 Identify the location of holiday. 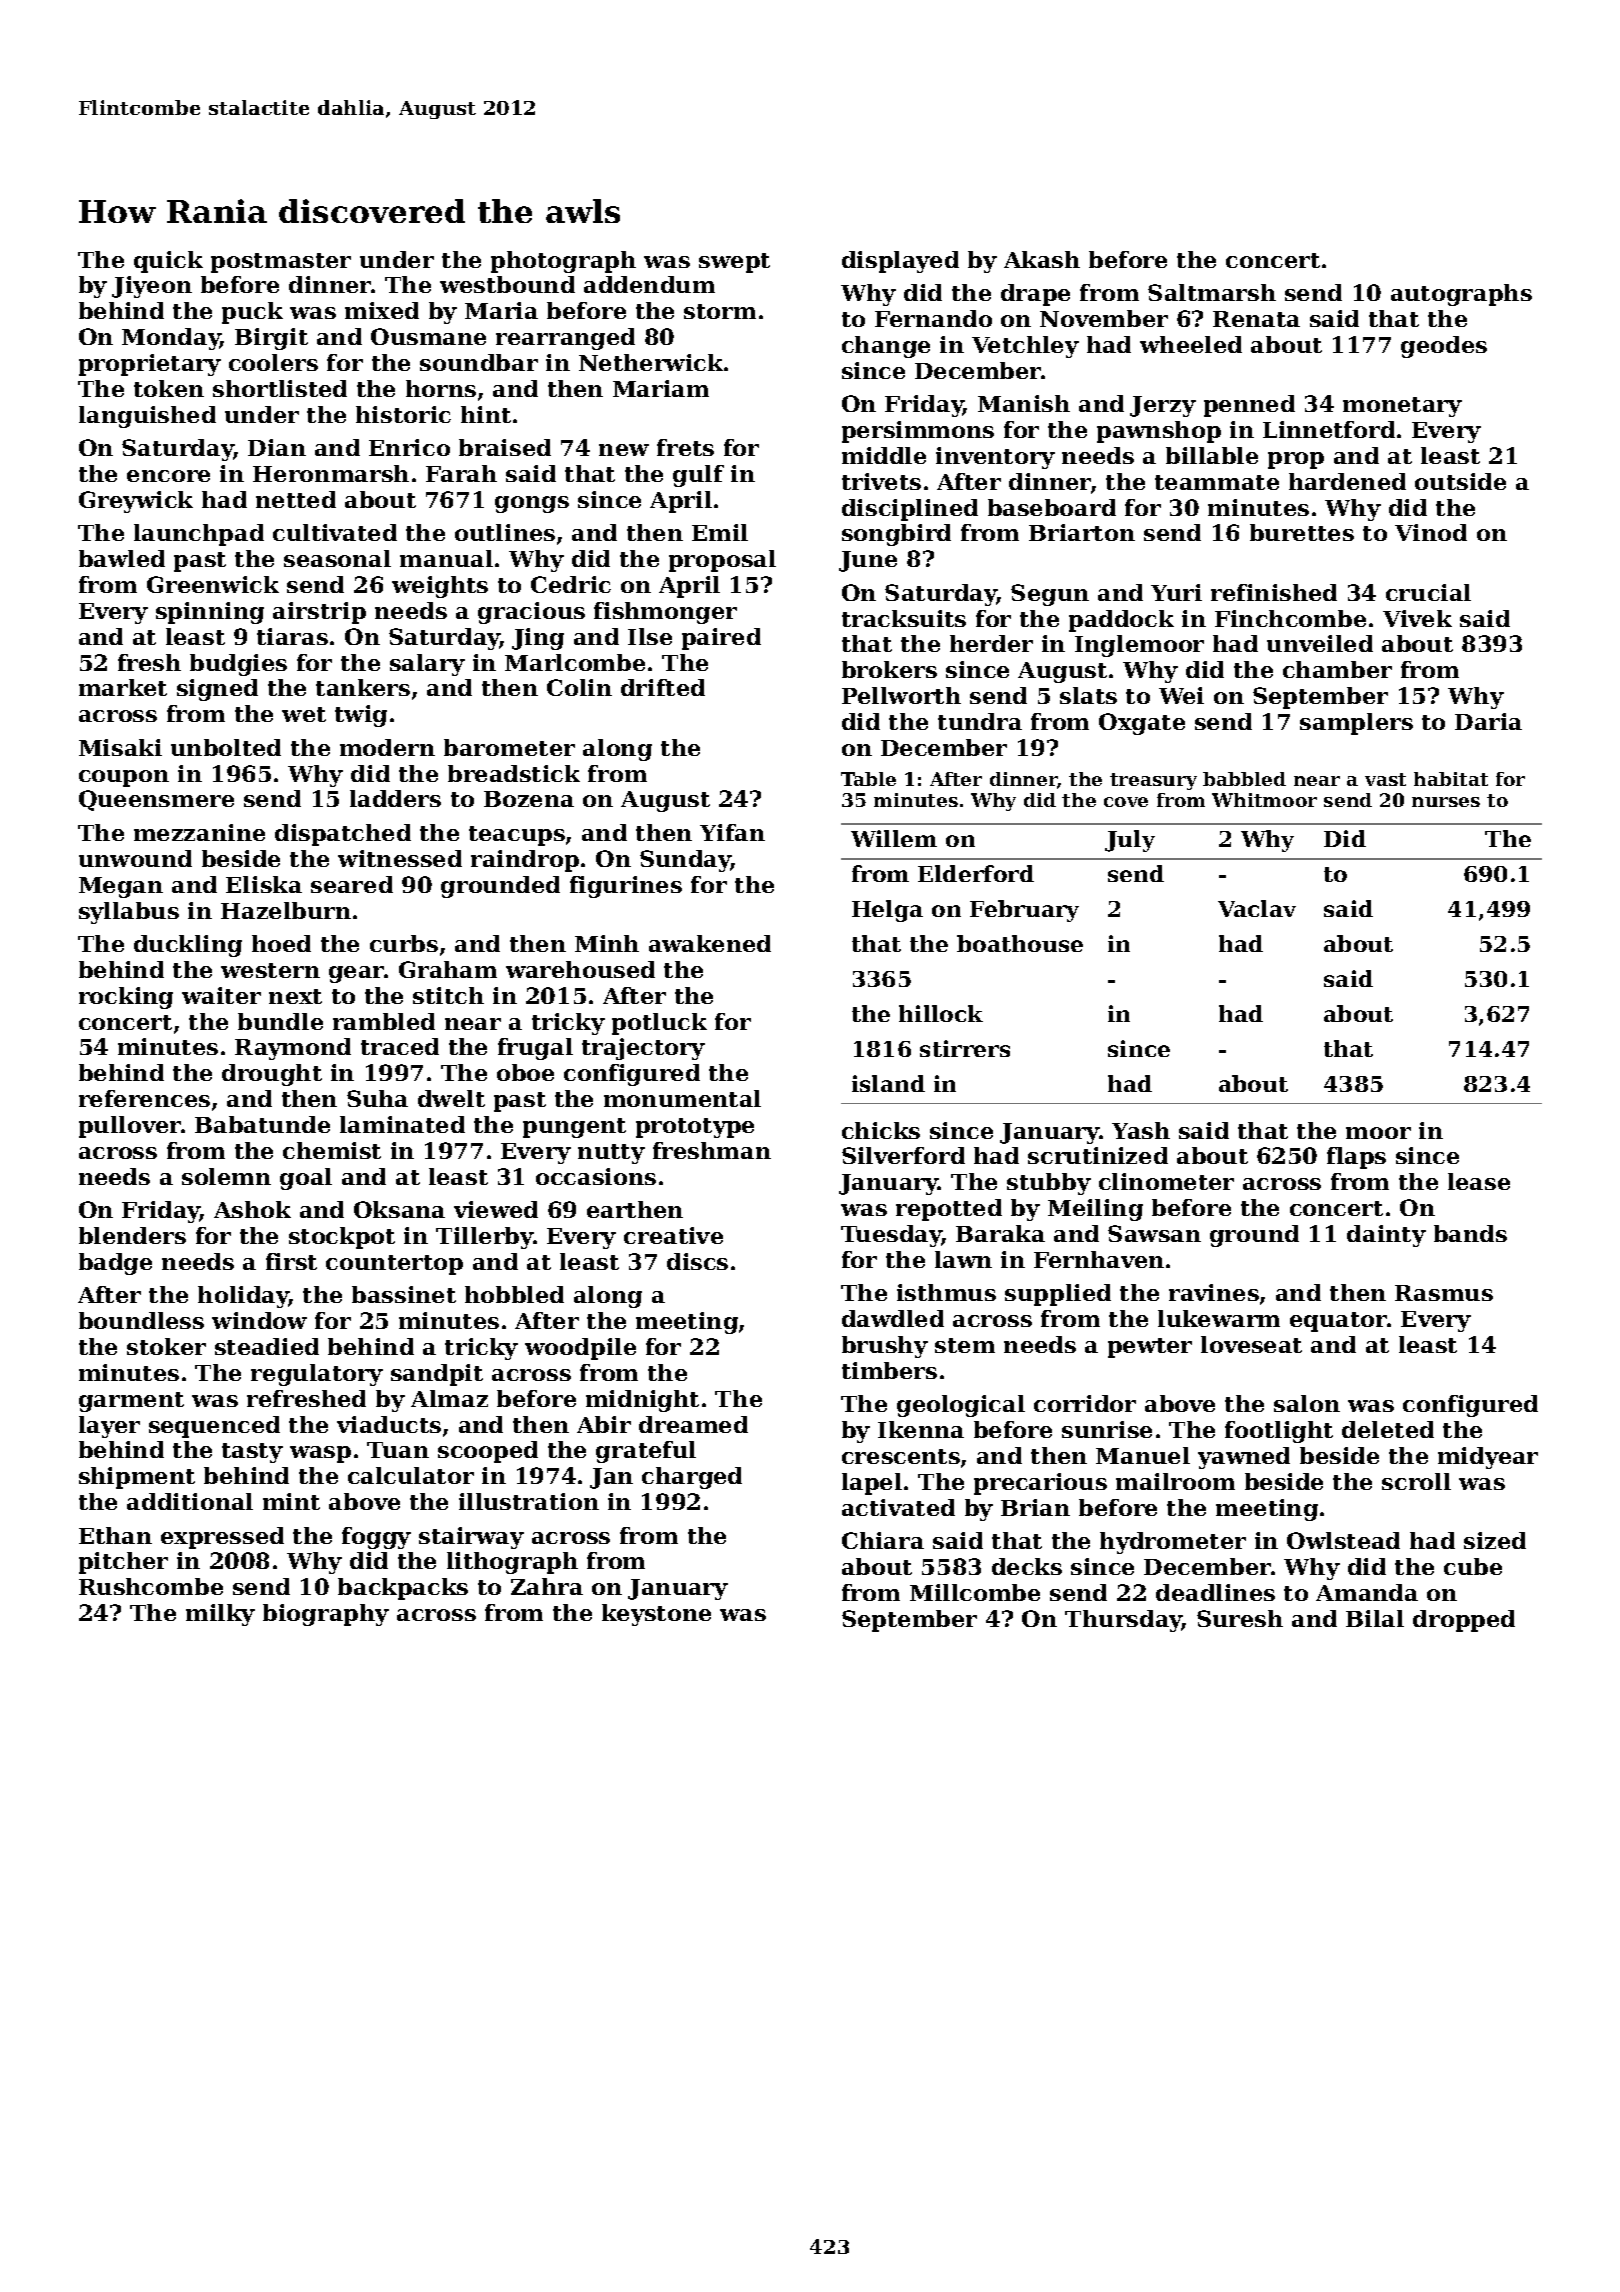
(243, 1297).
